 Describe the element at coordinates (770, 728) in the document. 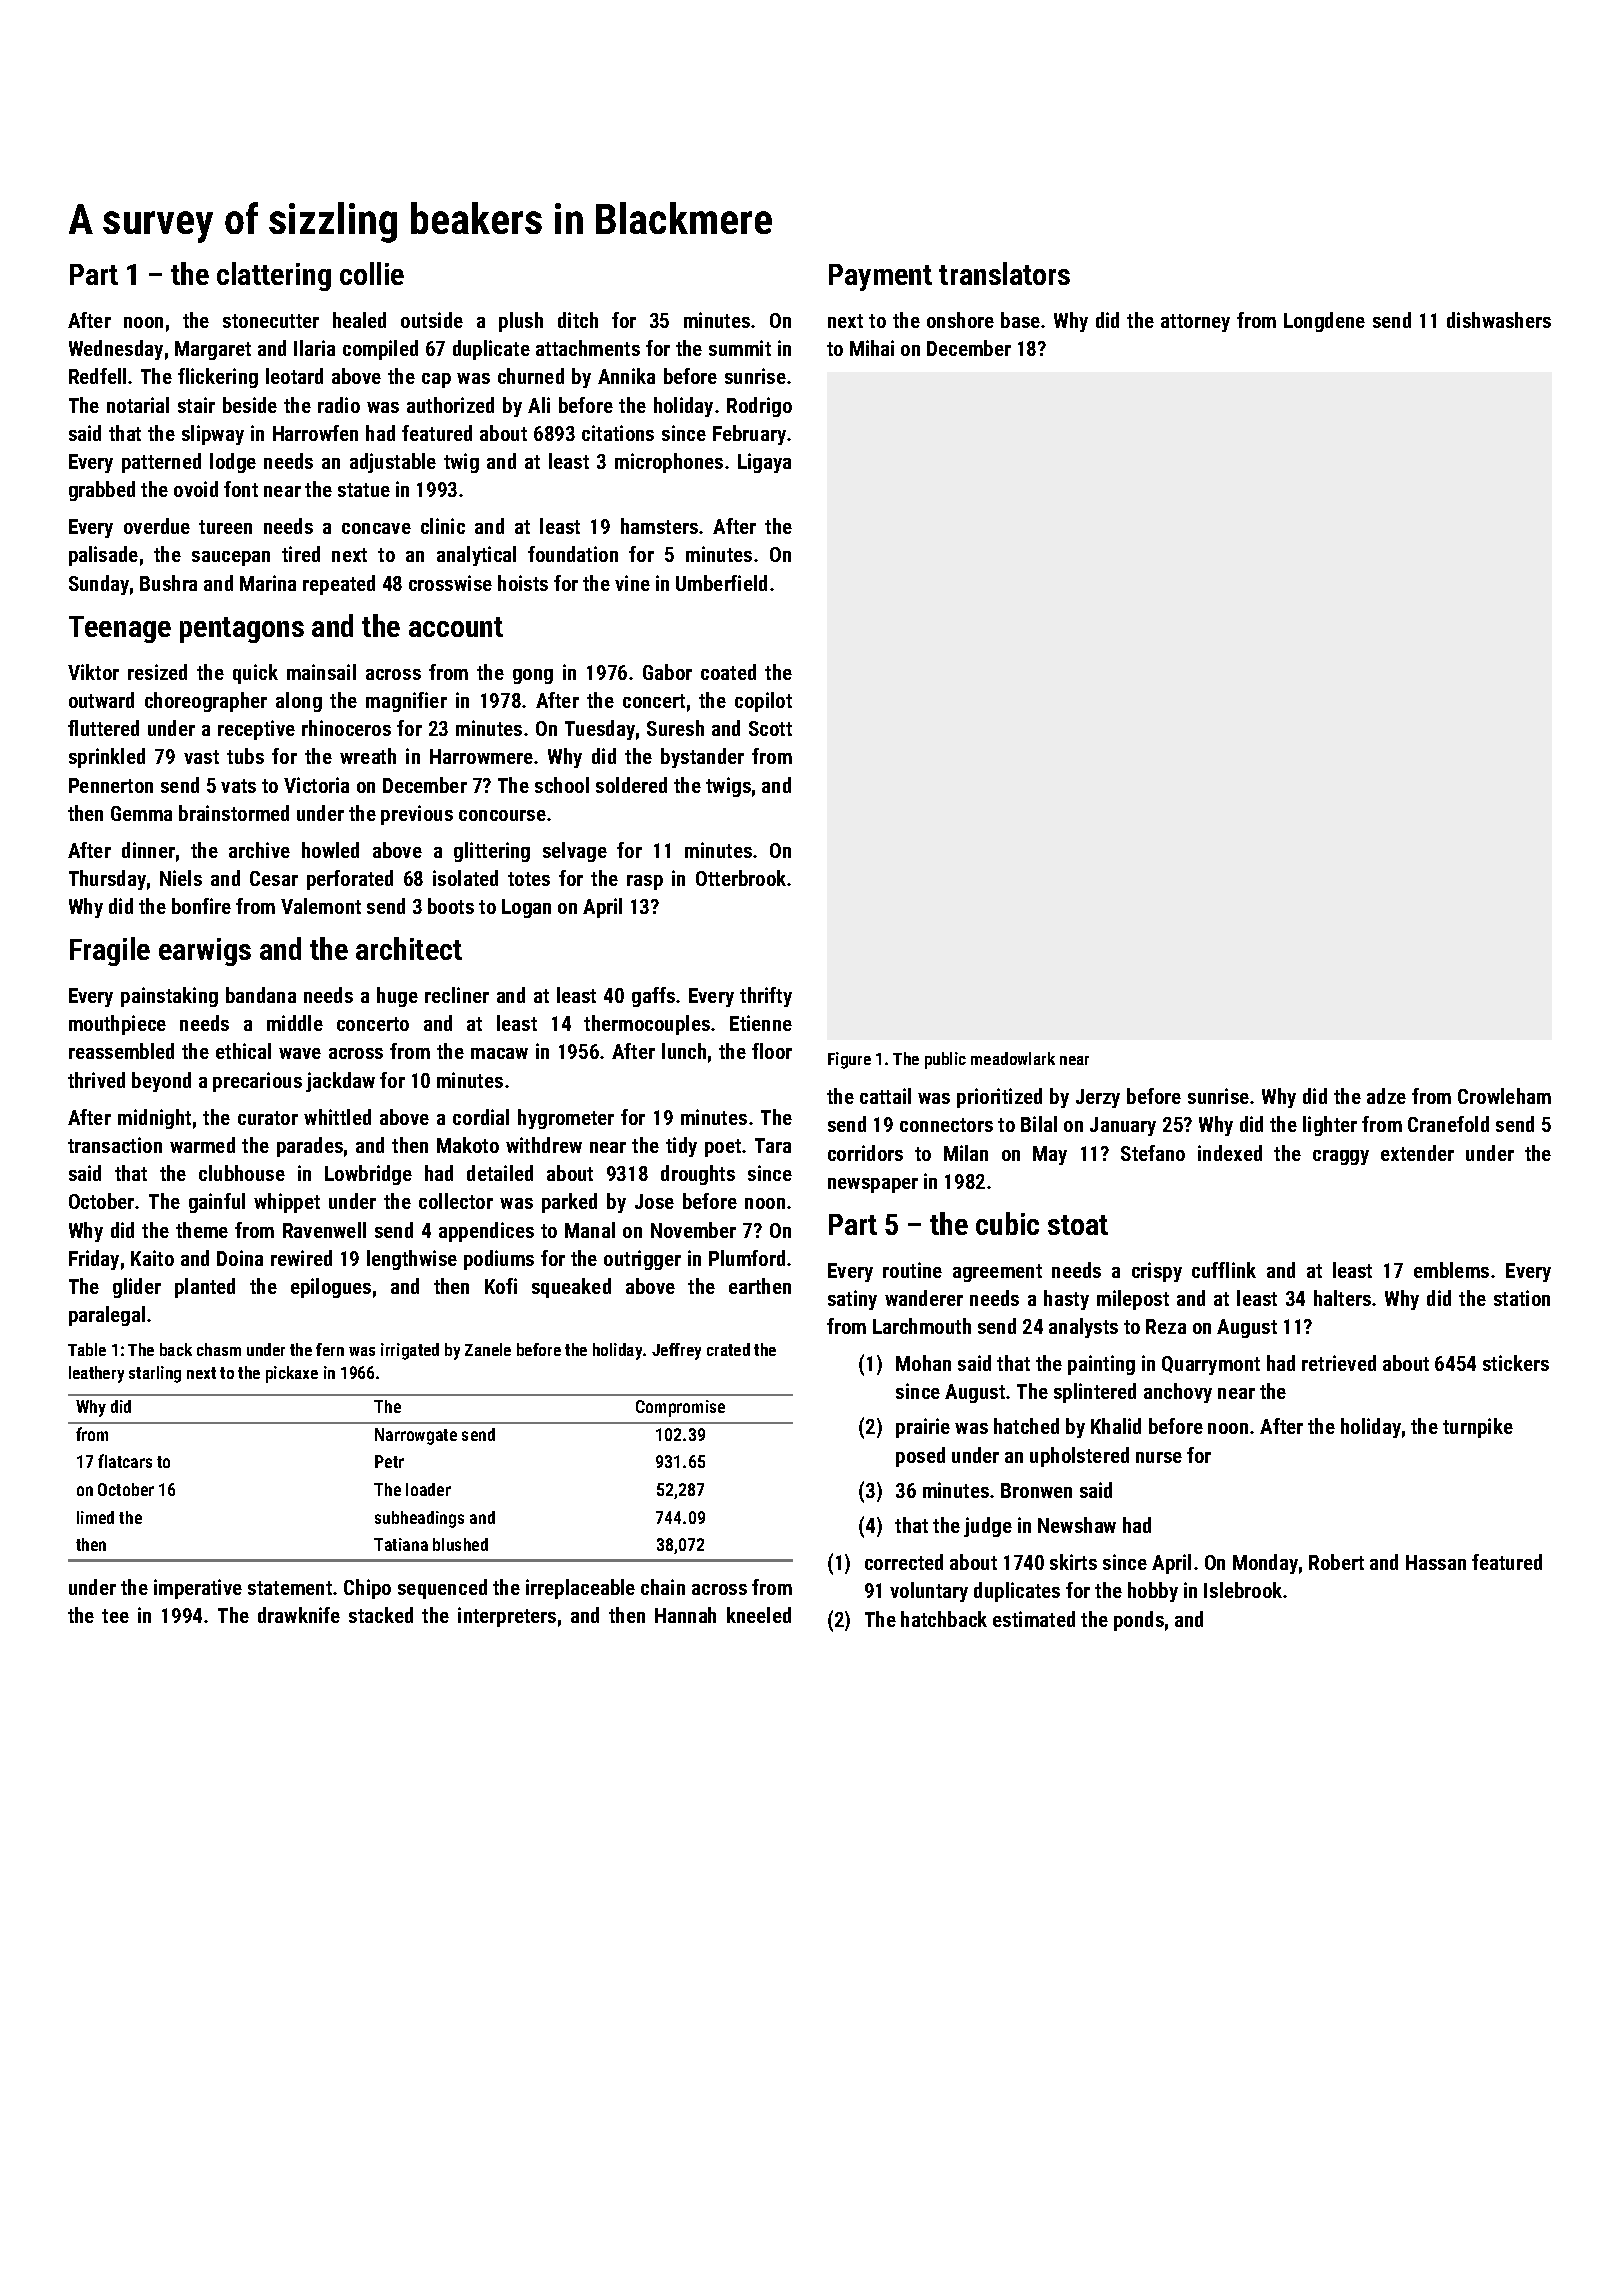

I see `Scott` at that location.
